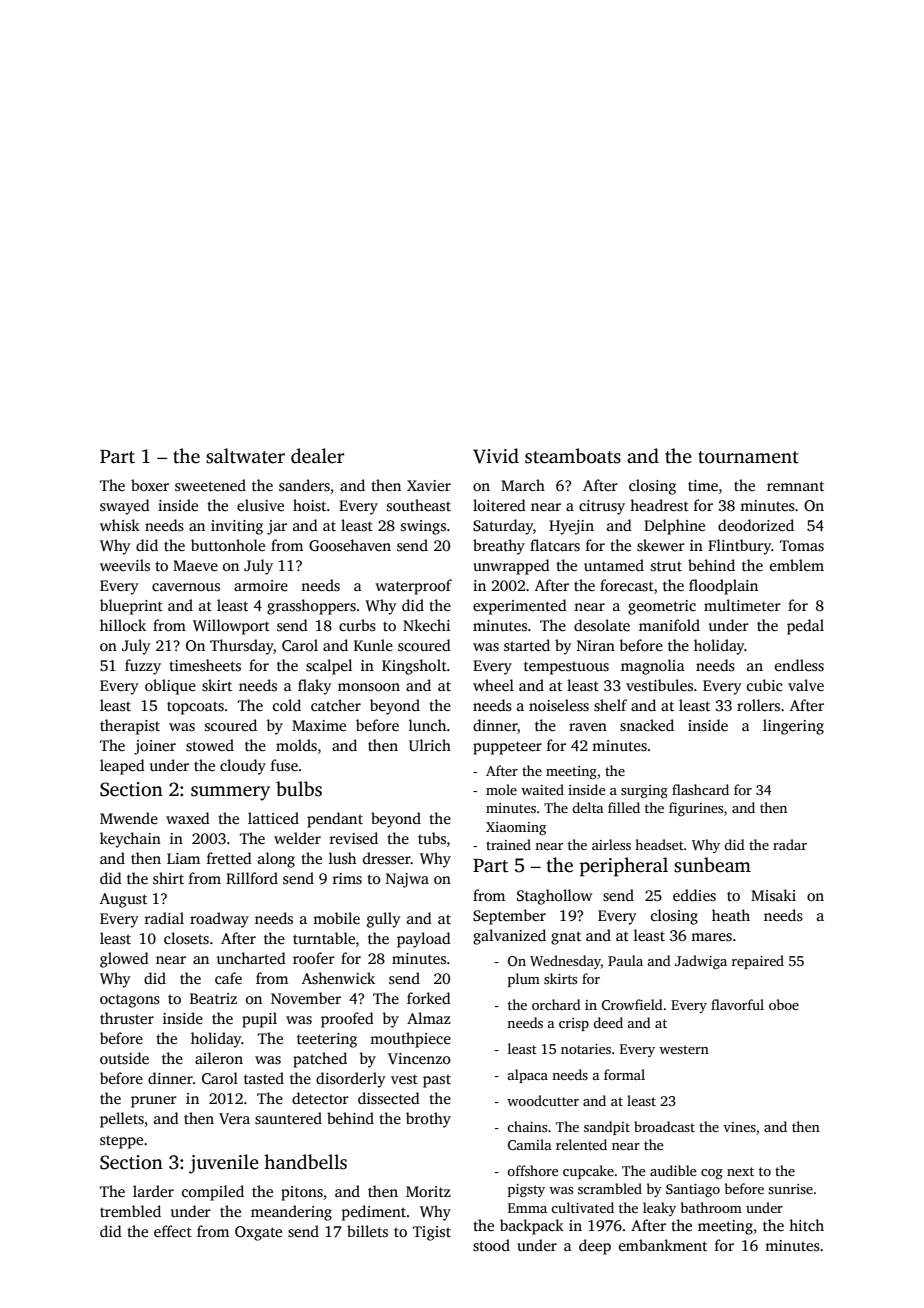  I want to click on August, so click(123, 900).
